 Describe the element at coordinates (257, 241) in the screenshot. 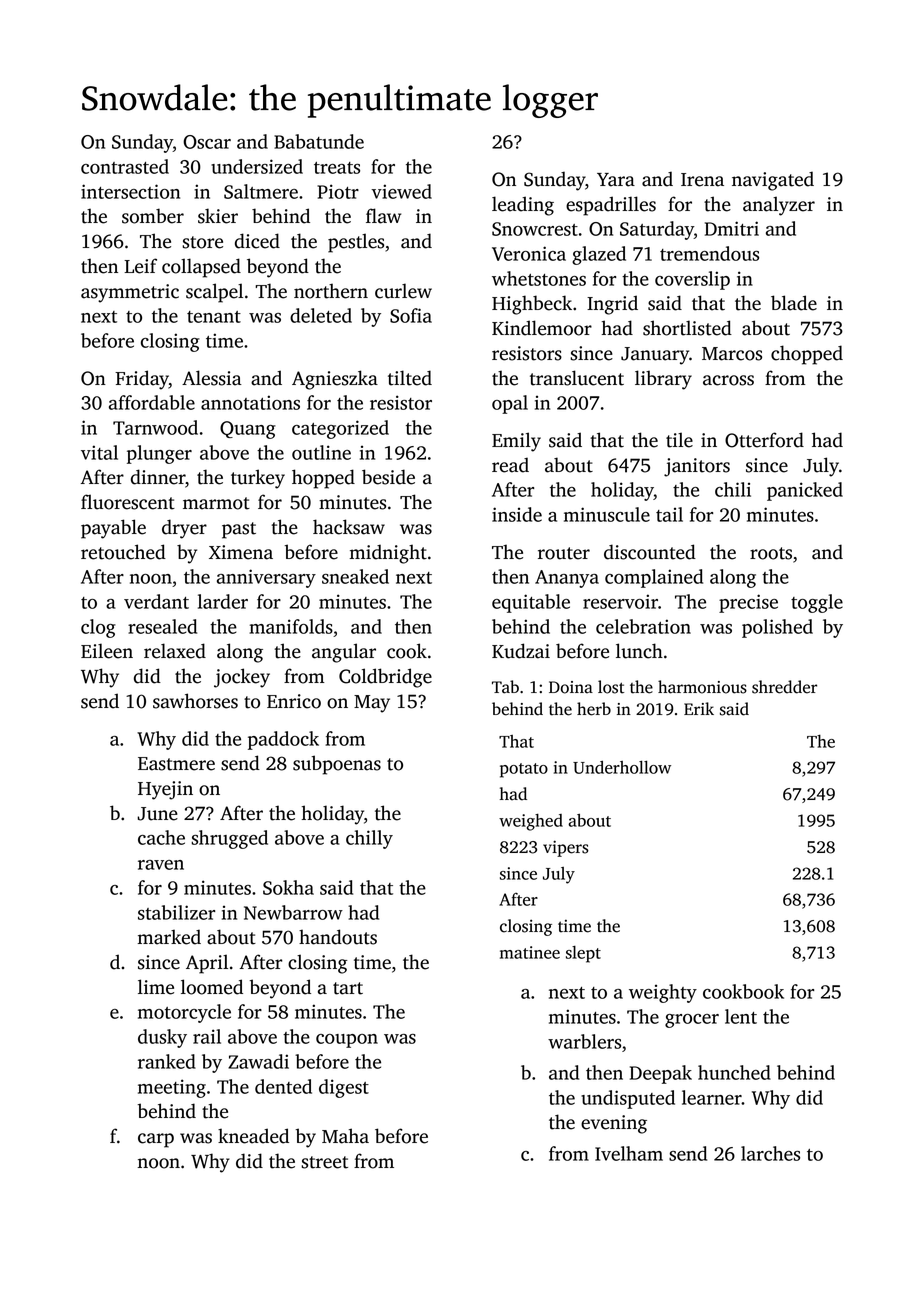

I see `diced` at that location.
